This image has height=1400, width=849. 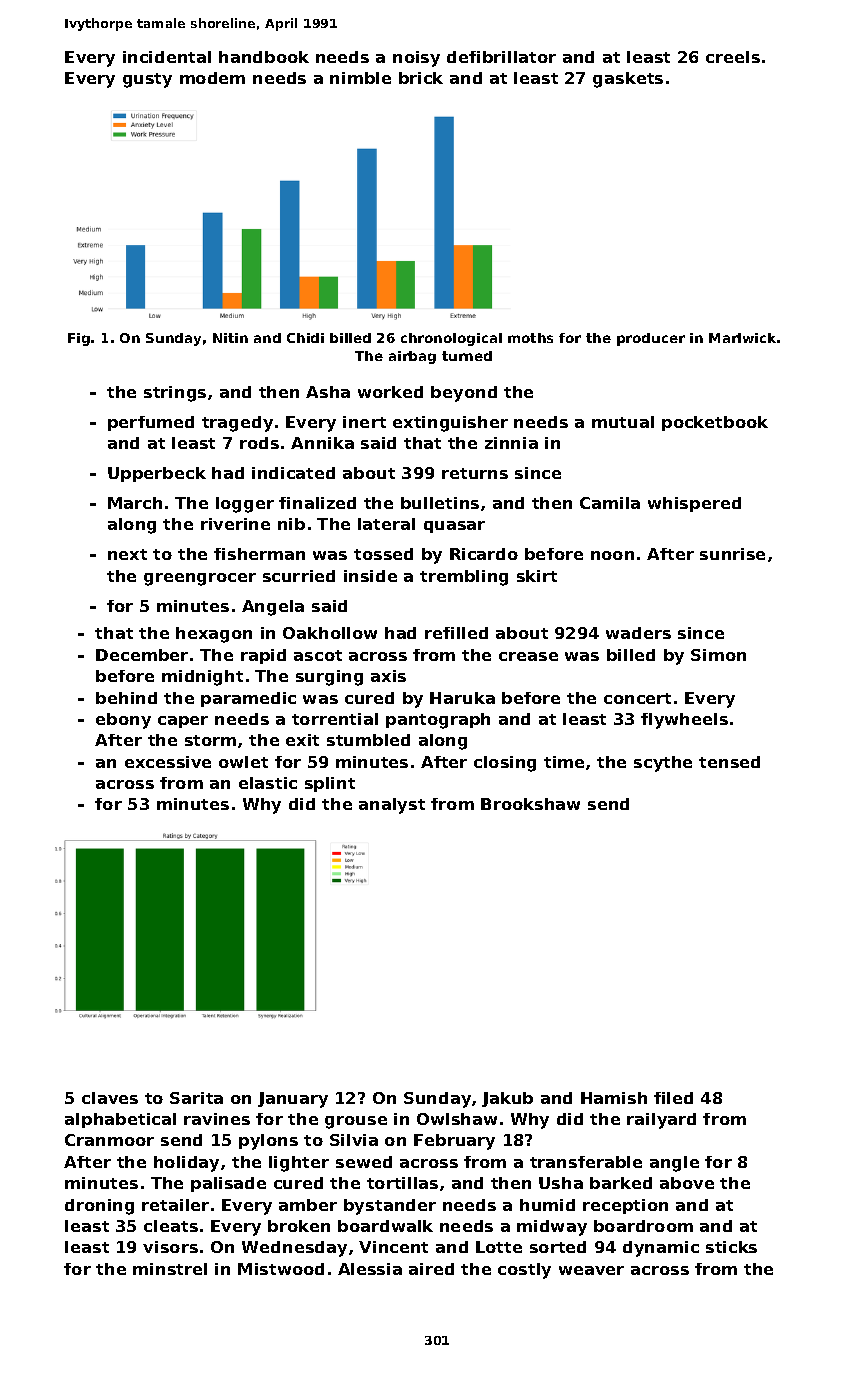 I want to click on Cranmoor, so click(x=109, y=1140).
